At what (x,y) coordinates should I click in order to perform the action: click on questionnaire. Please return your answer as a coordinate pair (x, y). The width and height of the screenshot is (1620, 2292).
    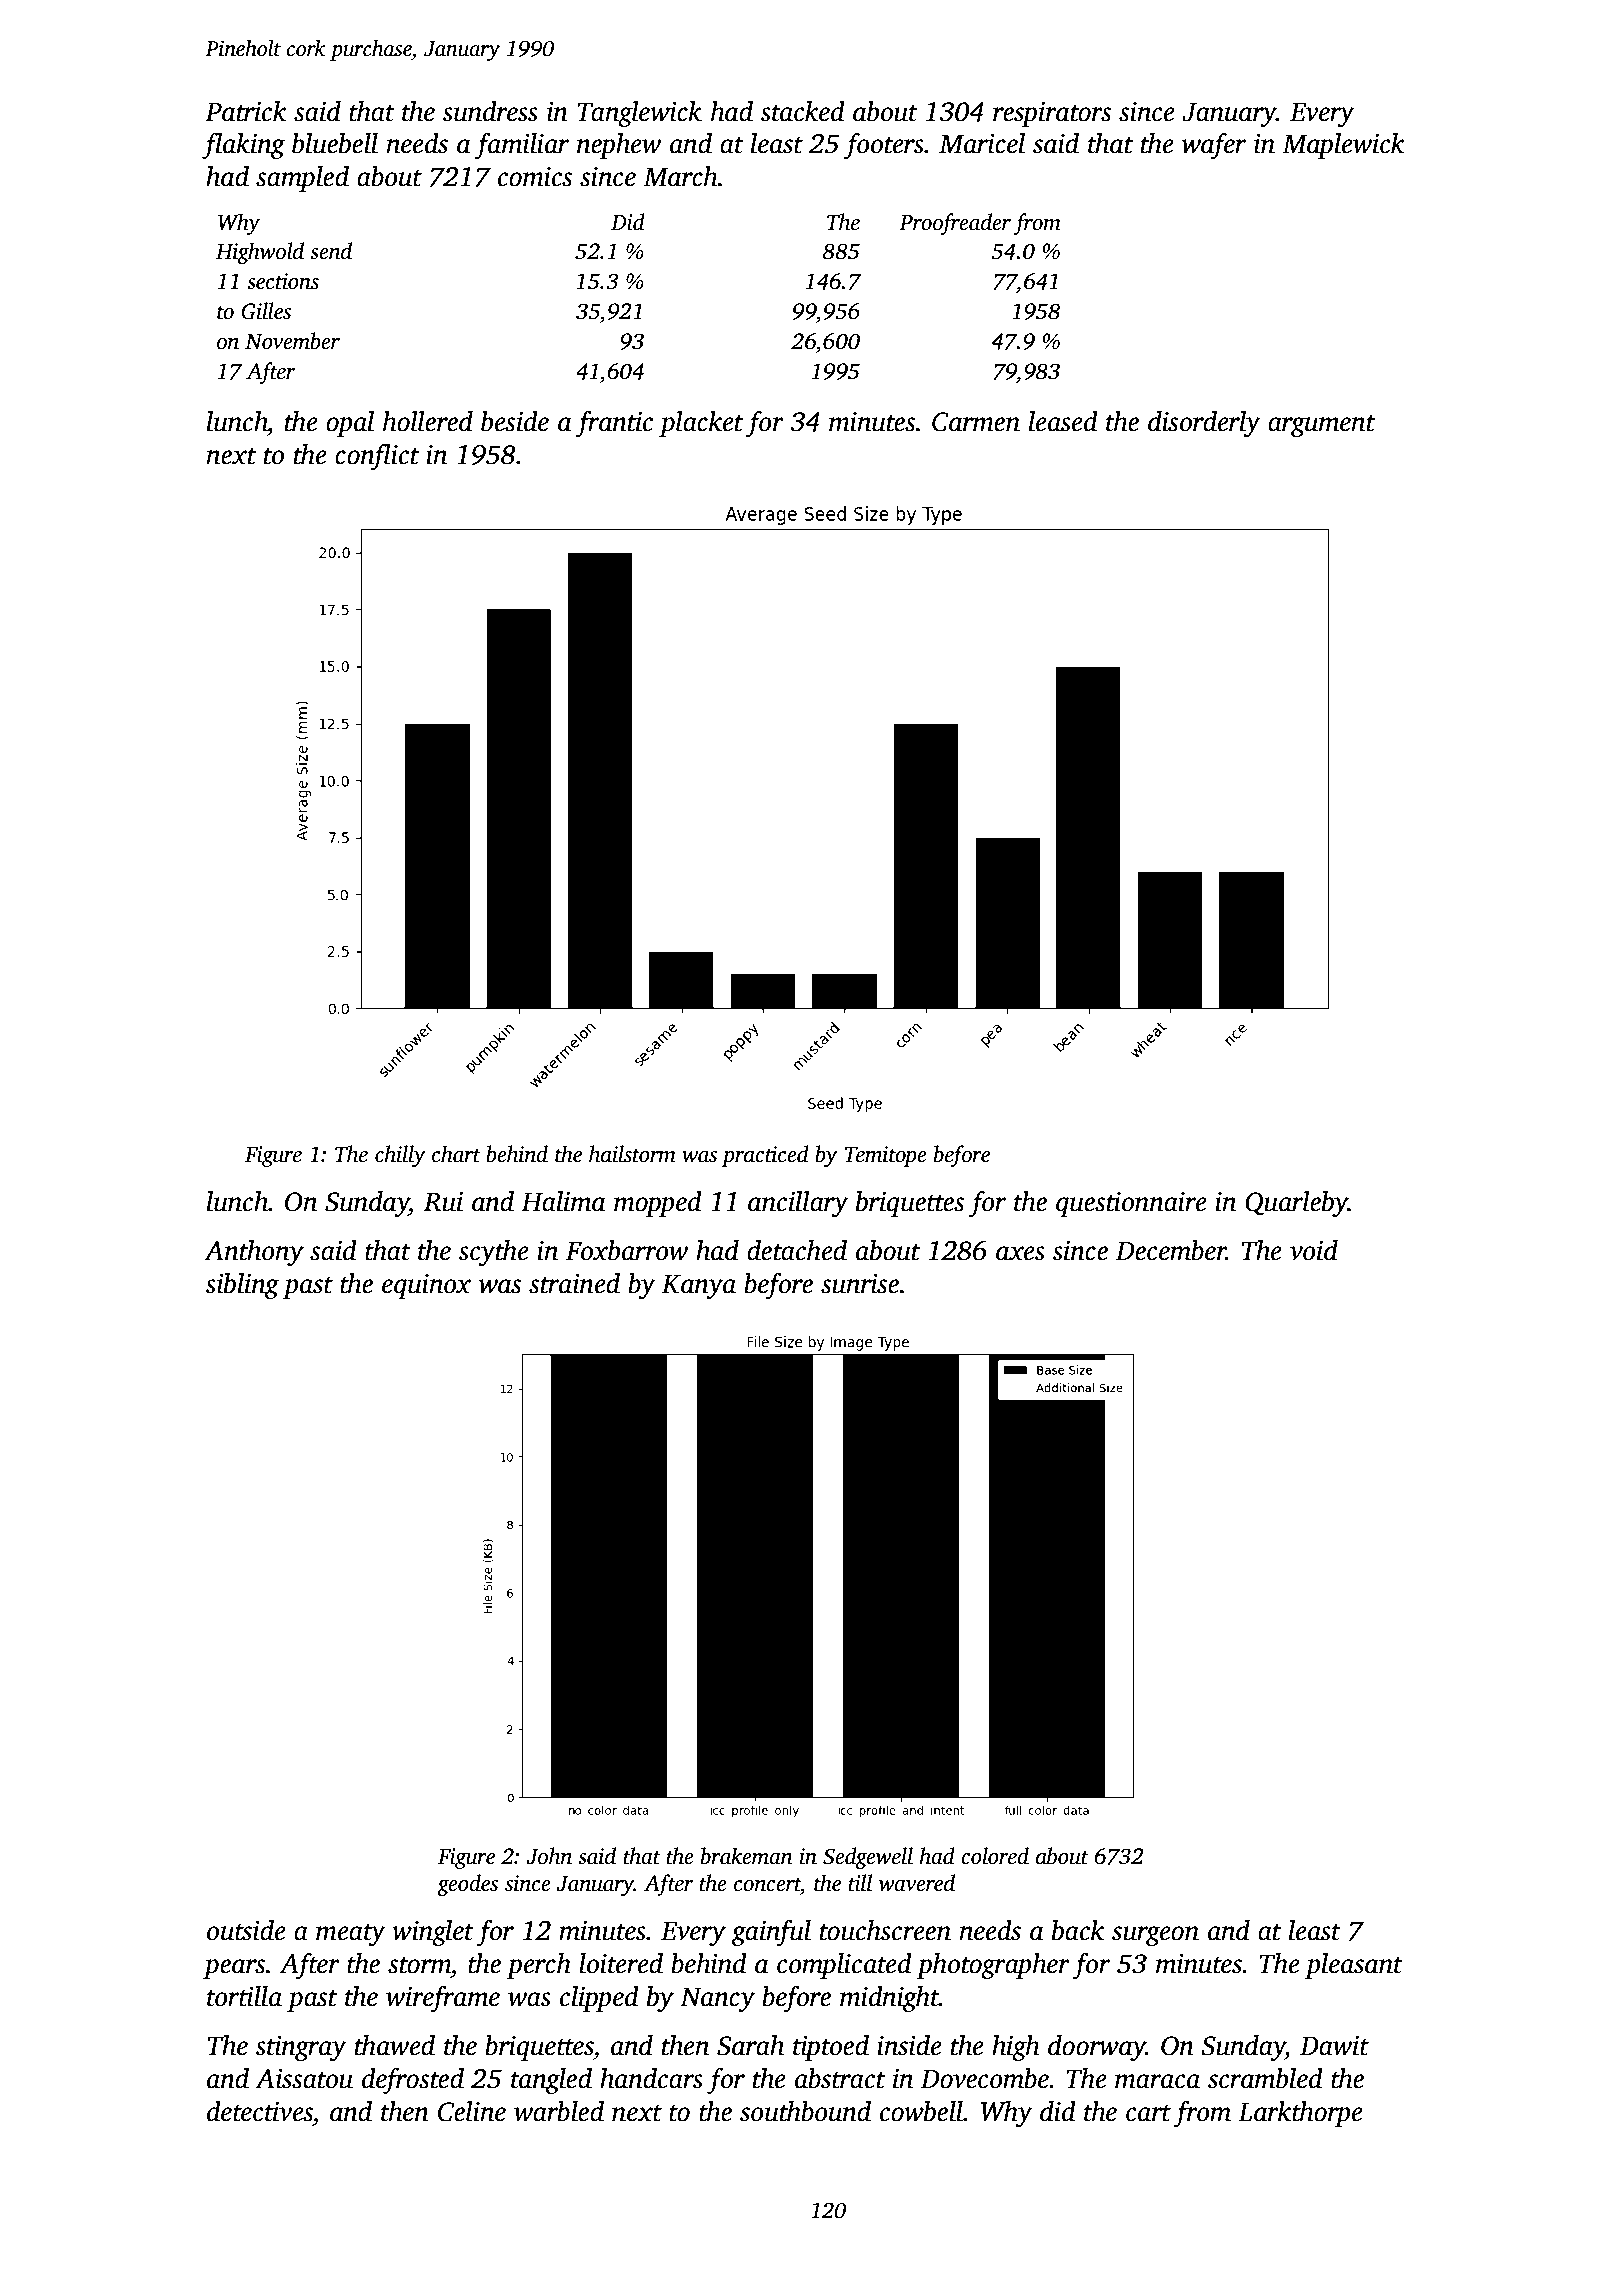
    Looking at the image, I should click on (1131, 1204).
